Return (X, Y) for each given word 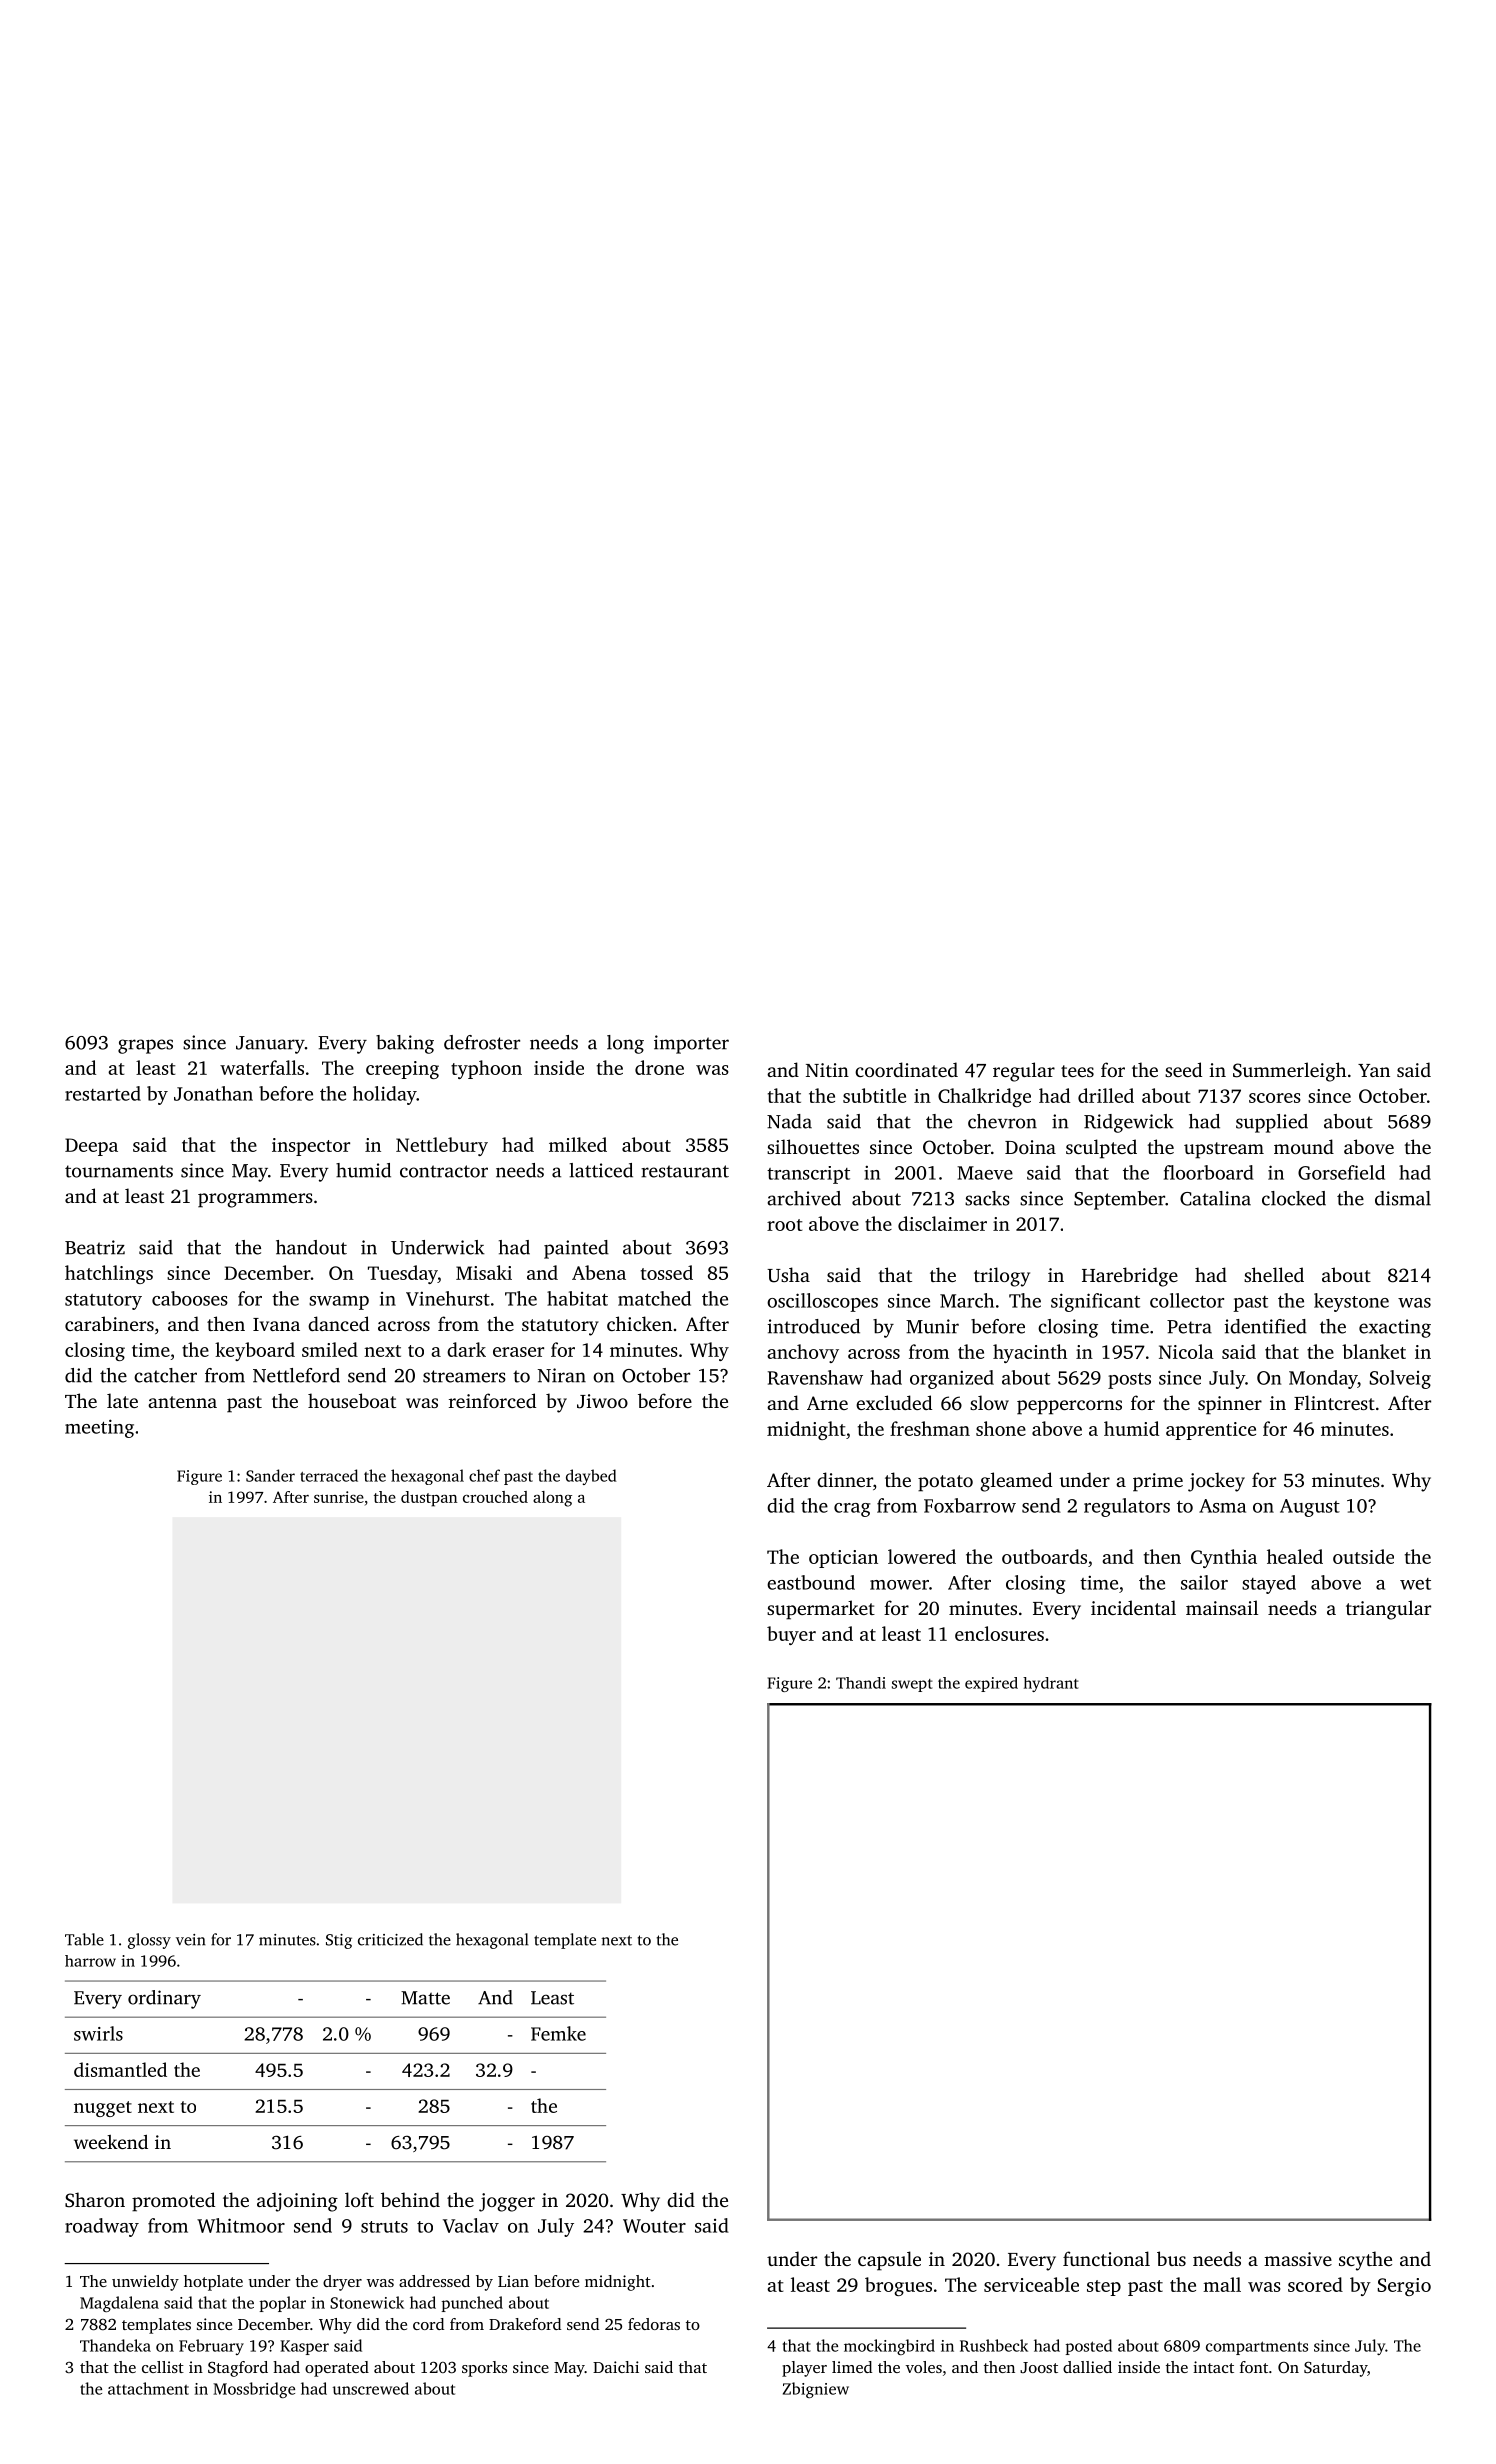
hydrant (1051, 1684)
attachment (148, 2388)
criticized (390, 1939)
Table (84, 1939)
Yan (1374, 1070)
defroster (482, 1042)
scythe (1365, 2261)
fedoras (654, 2324)
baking (405, 1044)
